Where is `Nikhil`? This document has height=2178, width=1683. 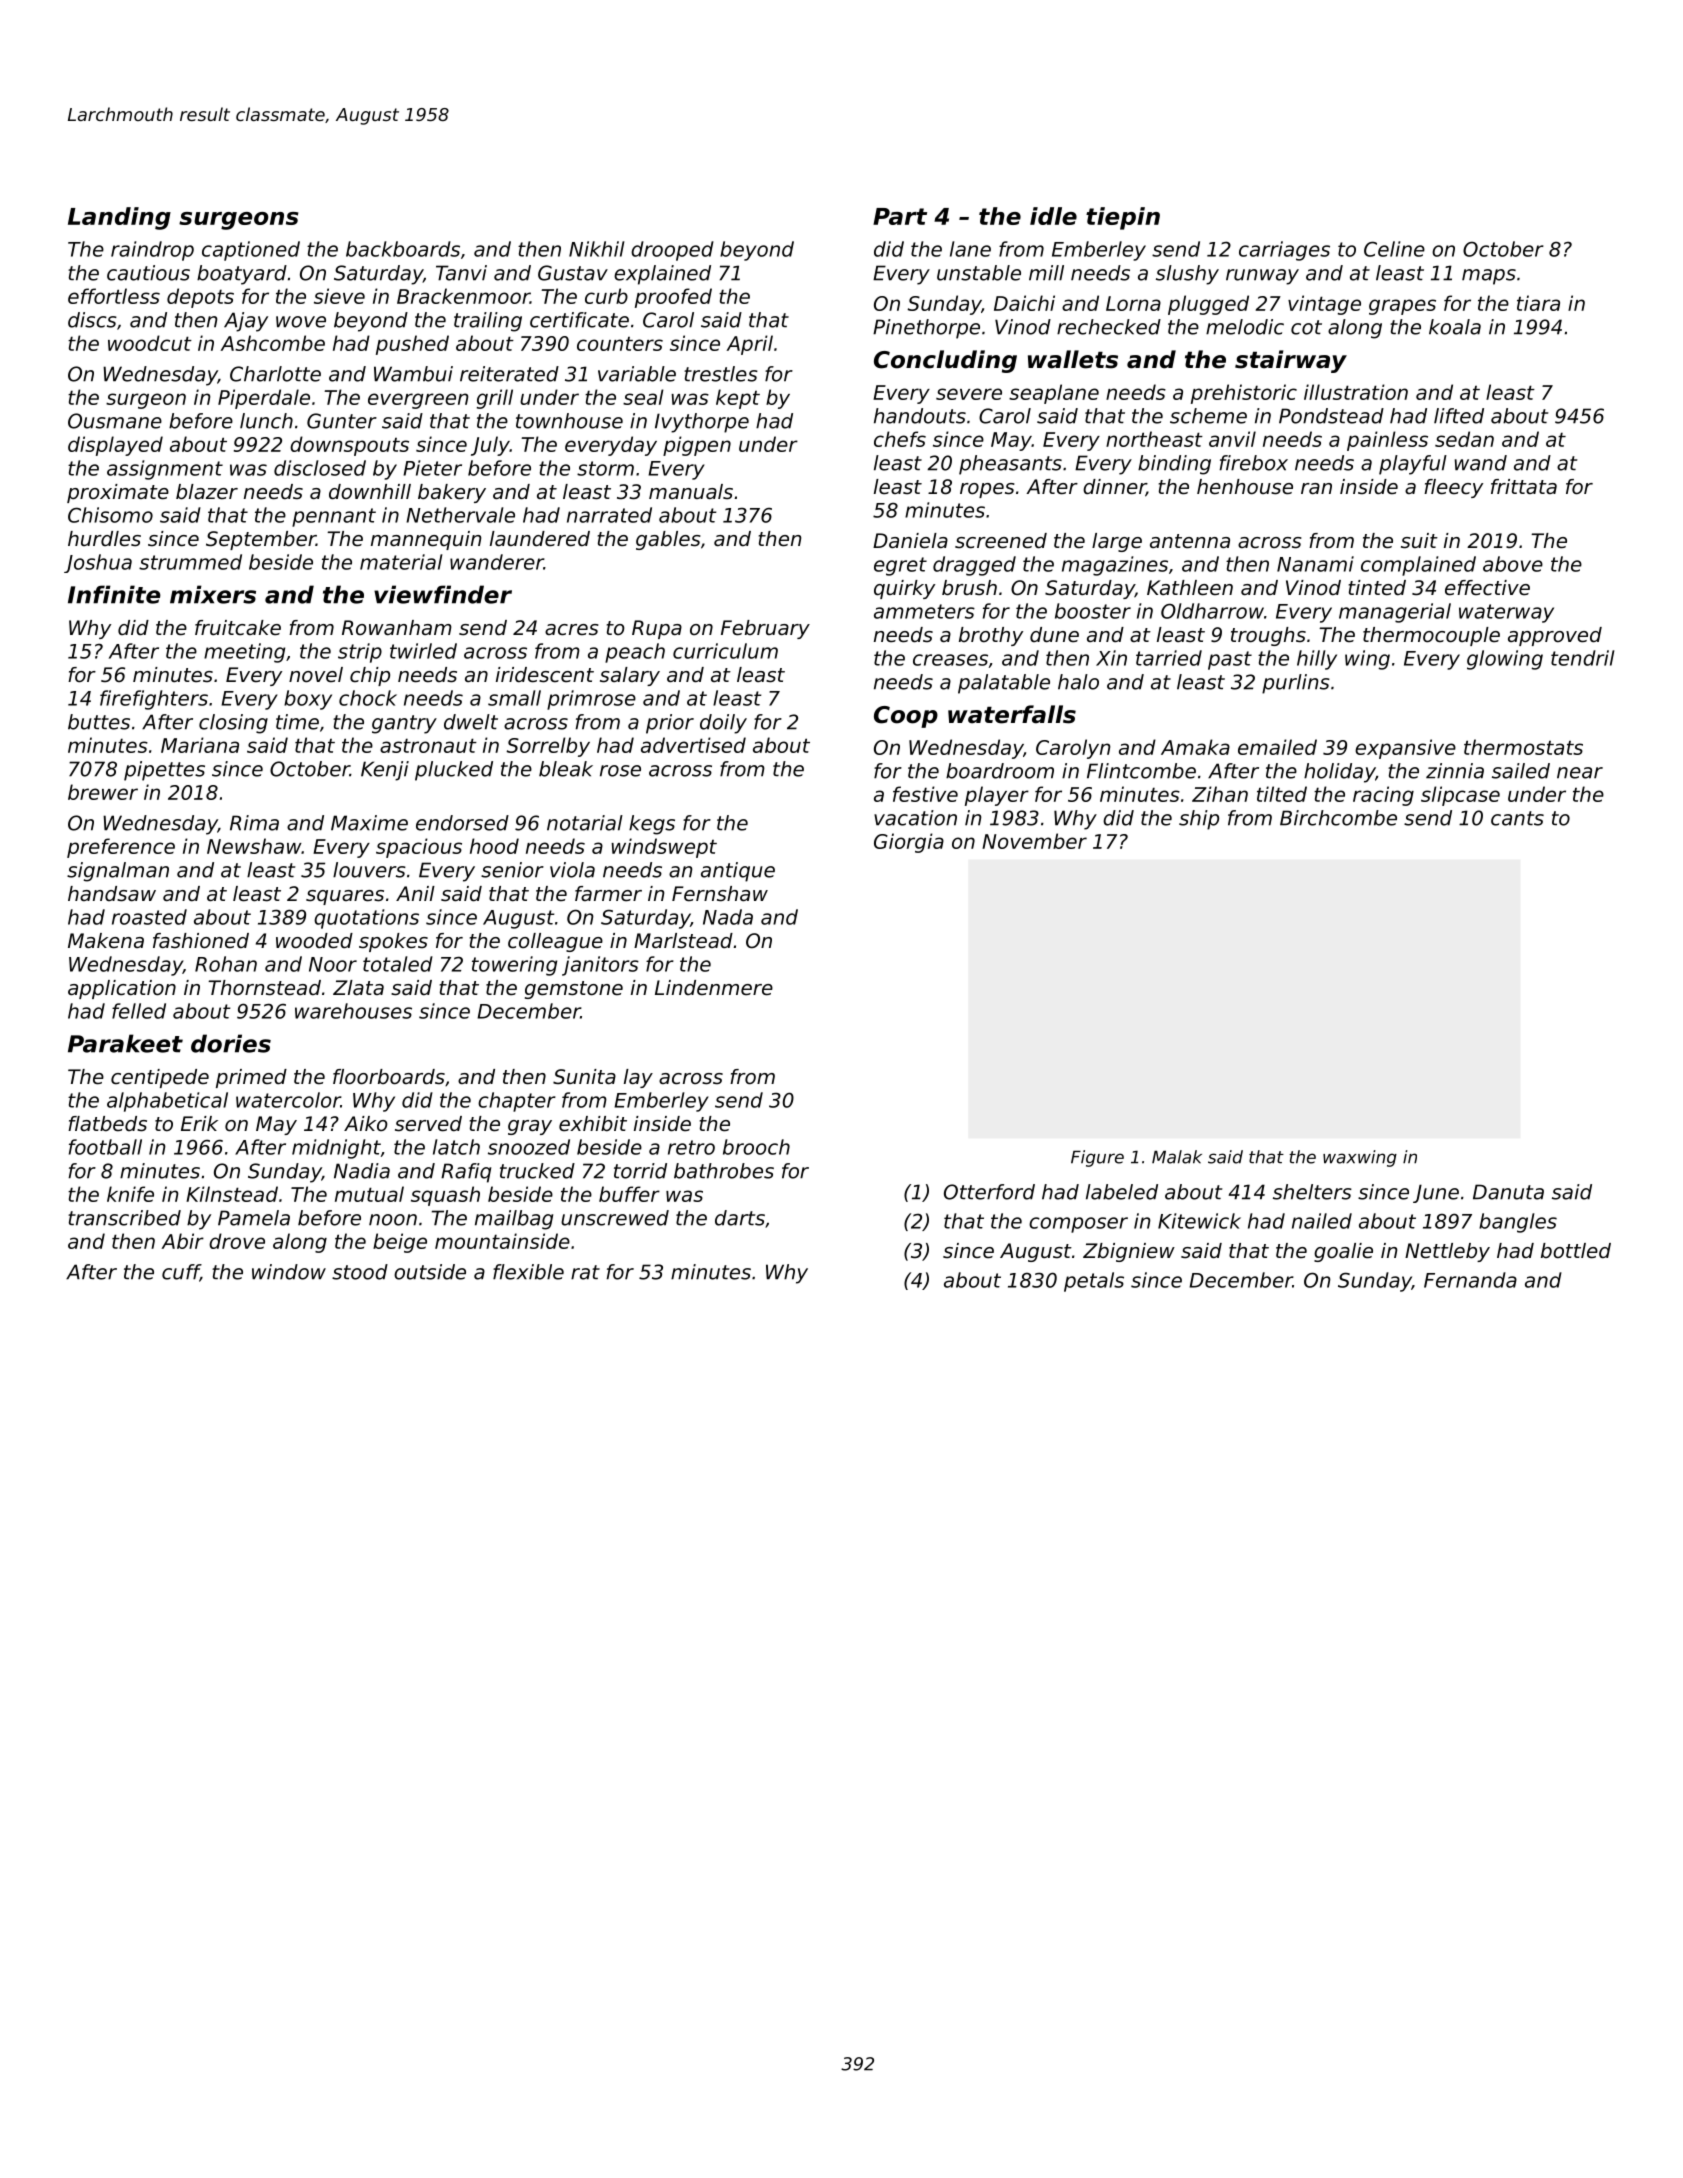 Nikhil is located at coordinates (596, 249).
